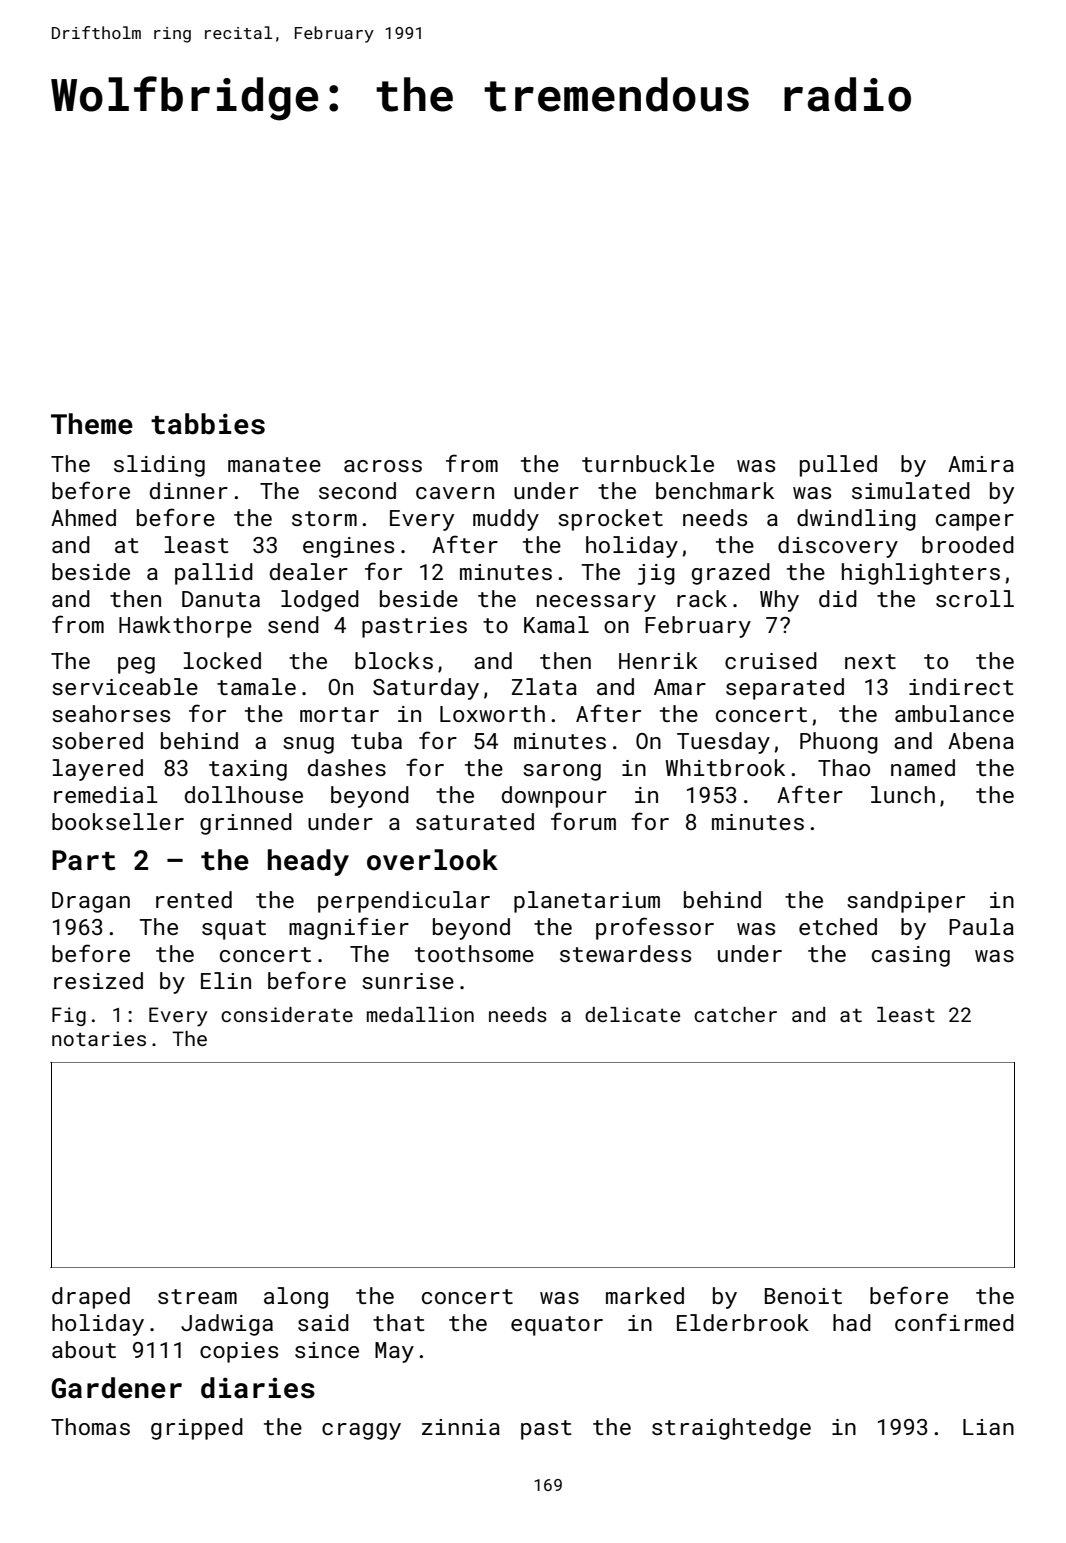  Describe the element at coordinates (194, 899) in the page. I see `rented` at that location.
